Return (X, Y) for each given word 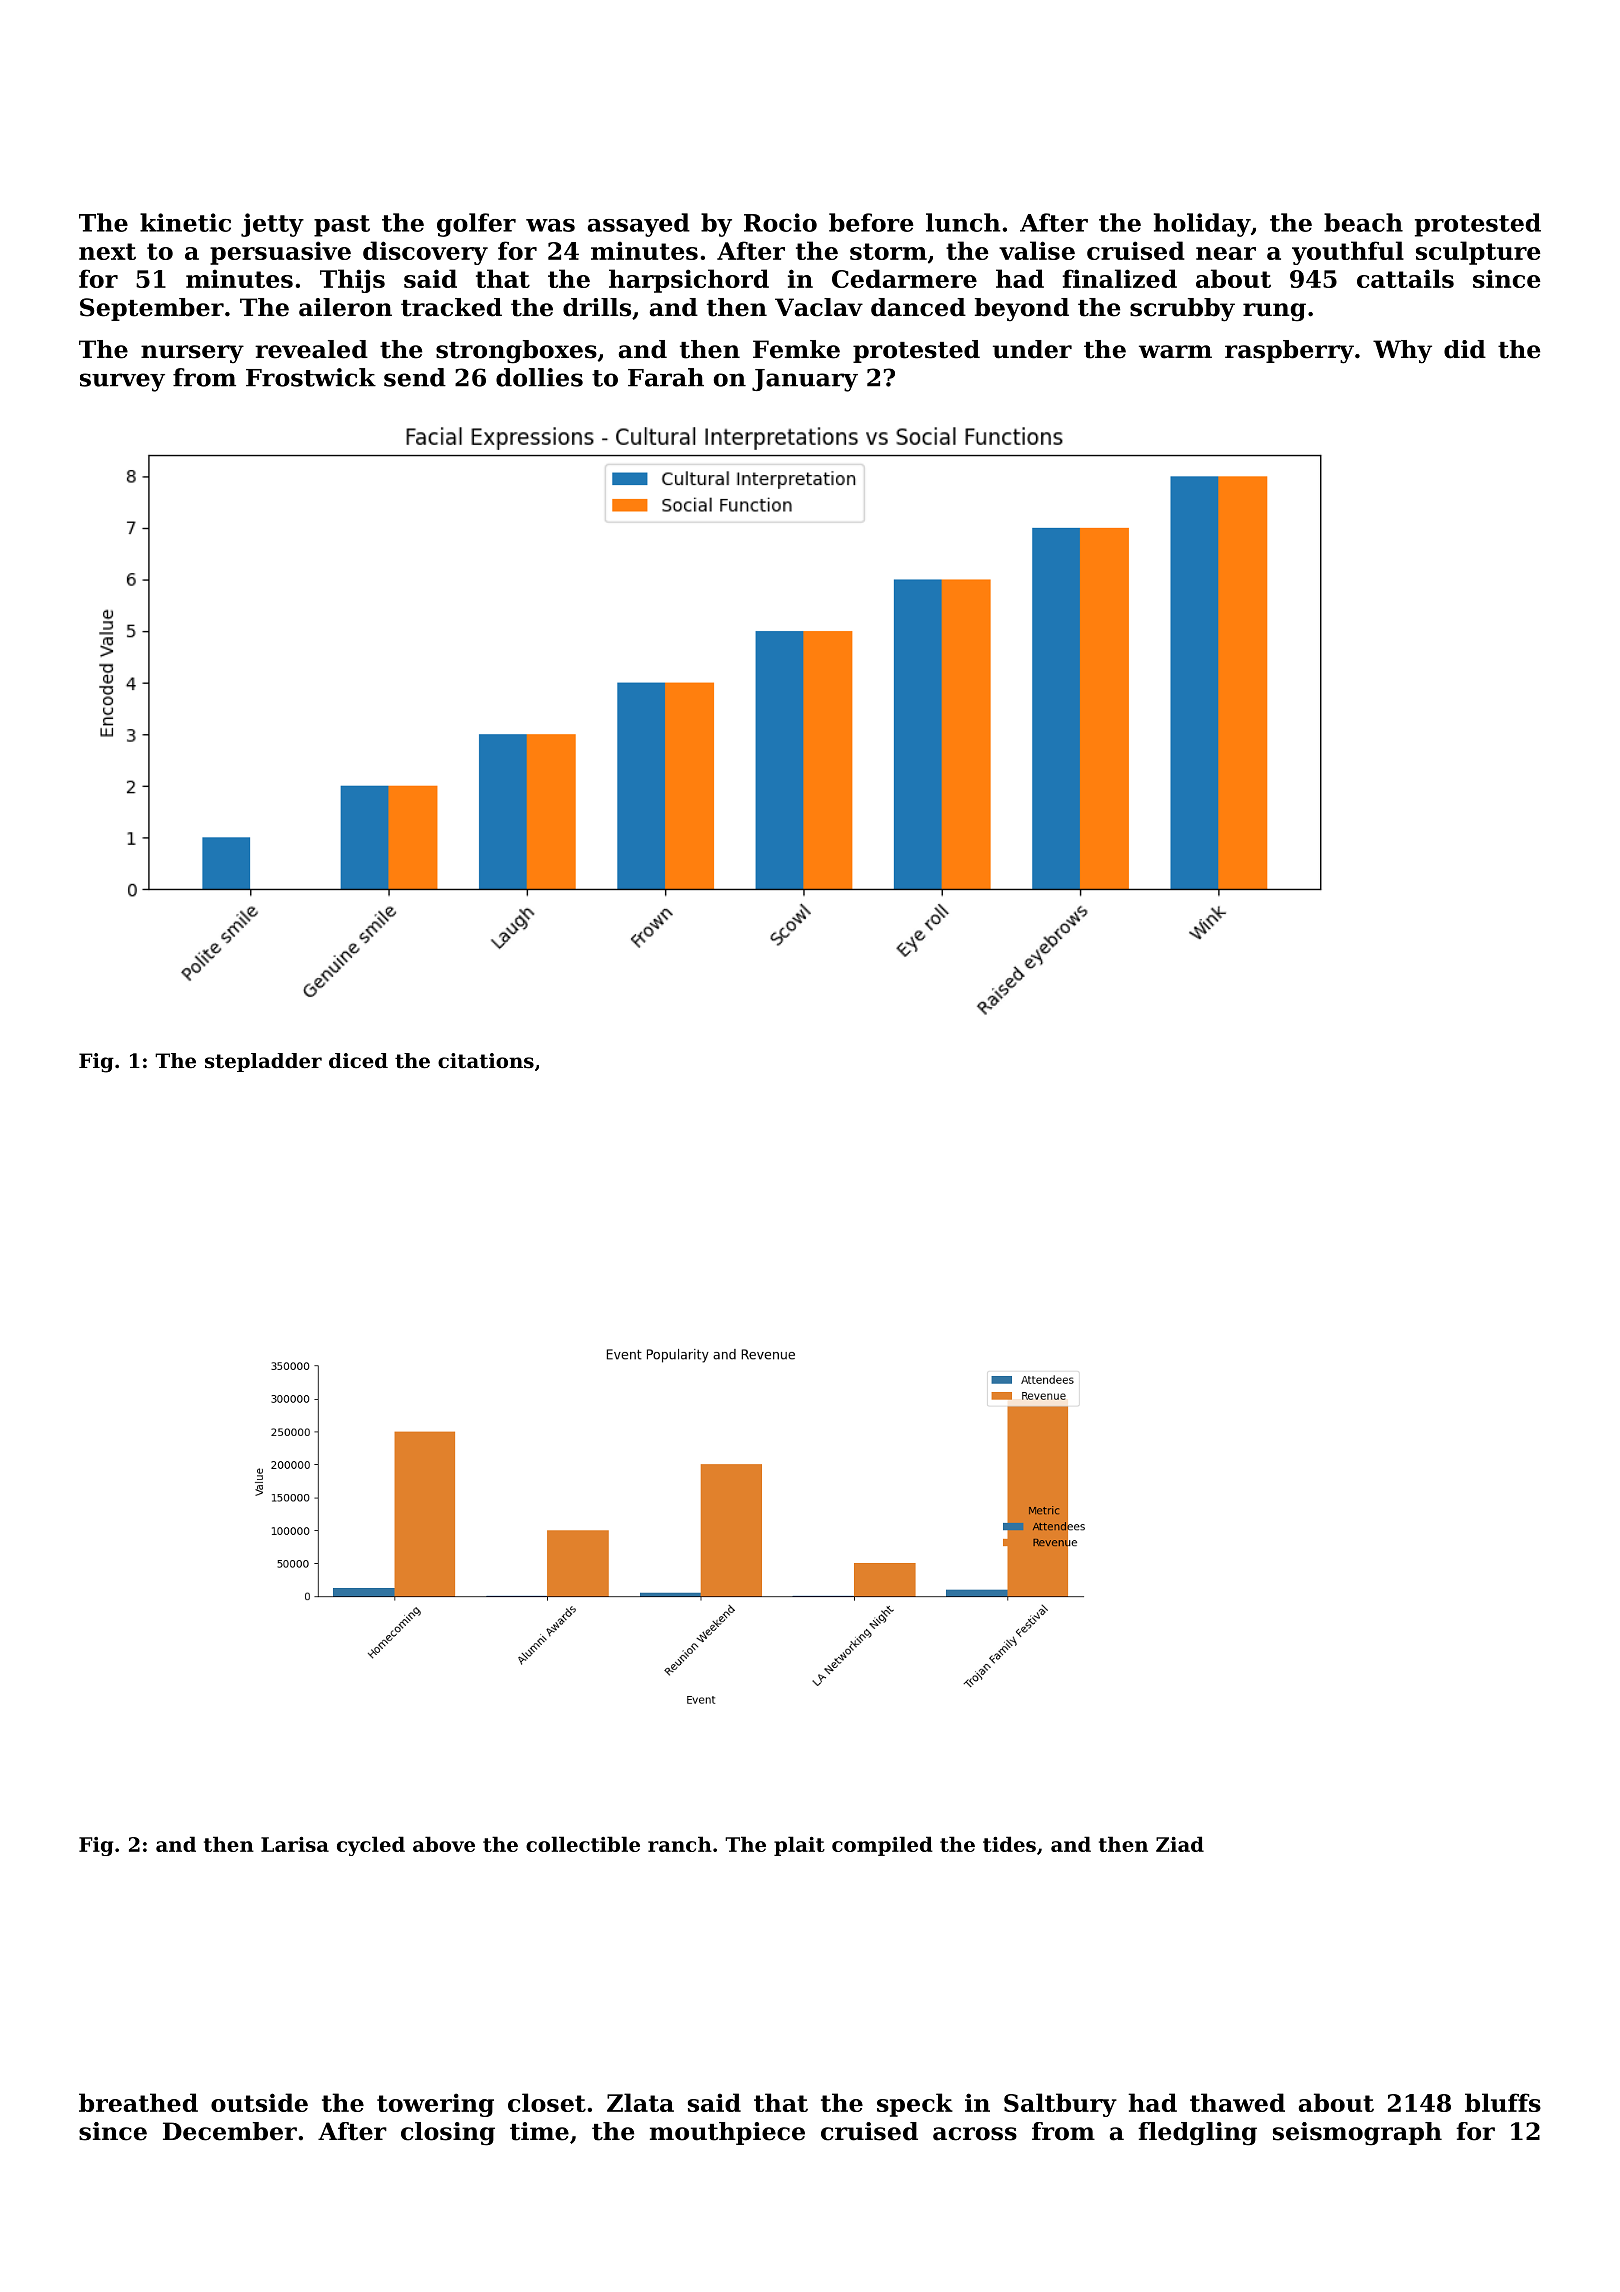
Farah (666, 377)
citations (486, 1061)
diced (358, 1061)
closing (448, 2134)
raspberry (1289, 352)
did (1465, 349)
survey (122, 382)
